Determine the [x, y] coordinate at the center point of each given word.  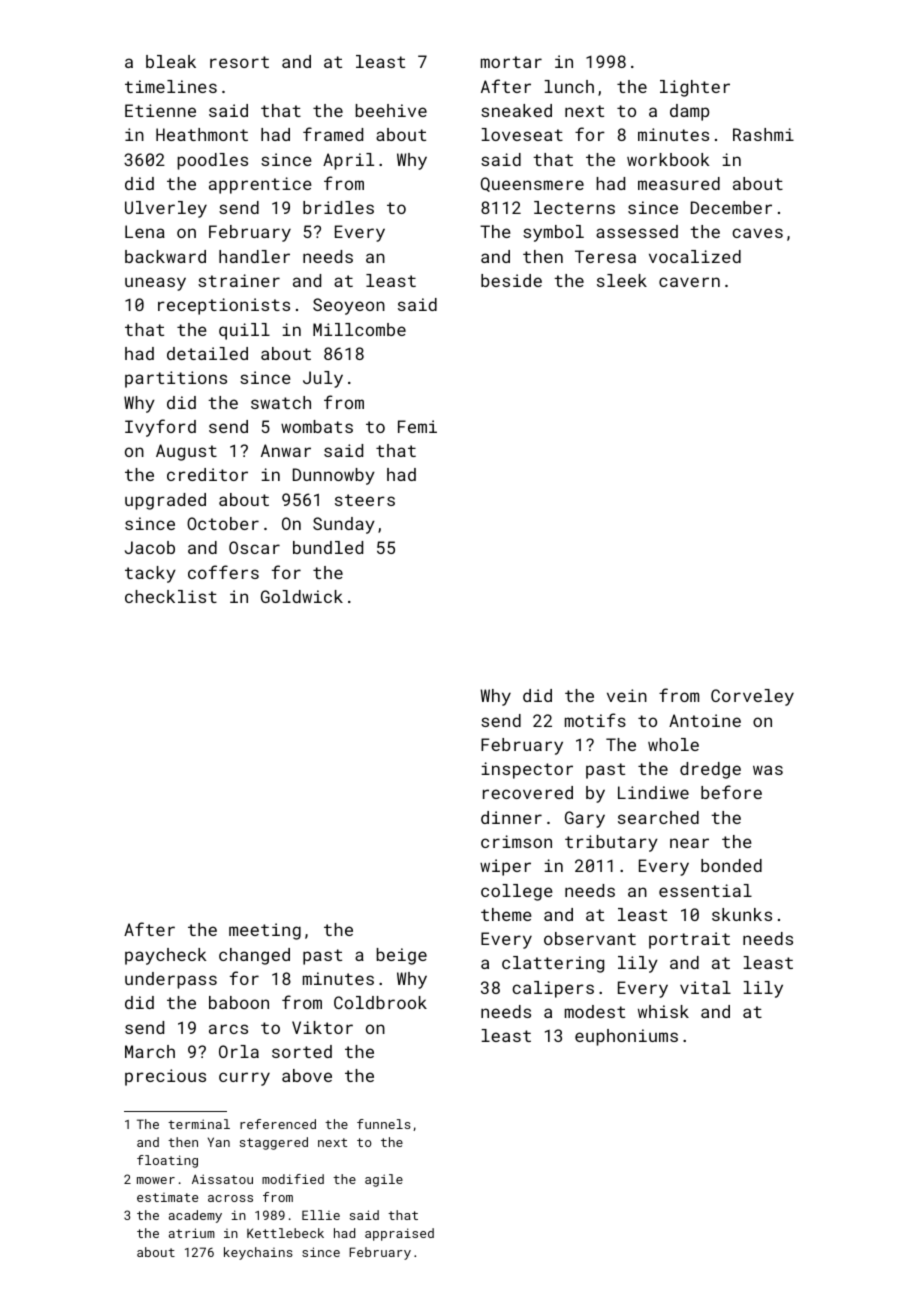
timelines [171, 86]
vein [627, 695]
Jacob [150, 547]
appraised [399, 1234]
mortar [511, 62]
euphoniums [626, 1037]
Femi [417, 426]
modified [293, 1179]
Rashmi [763, 134]
